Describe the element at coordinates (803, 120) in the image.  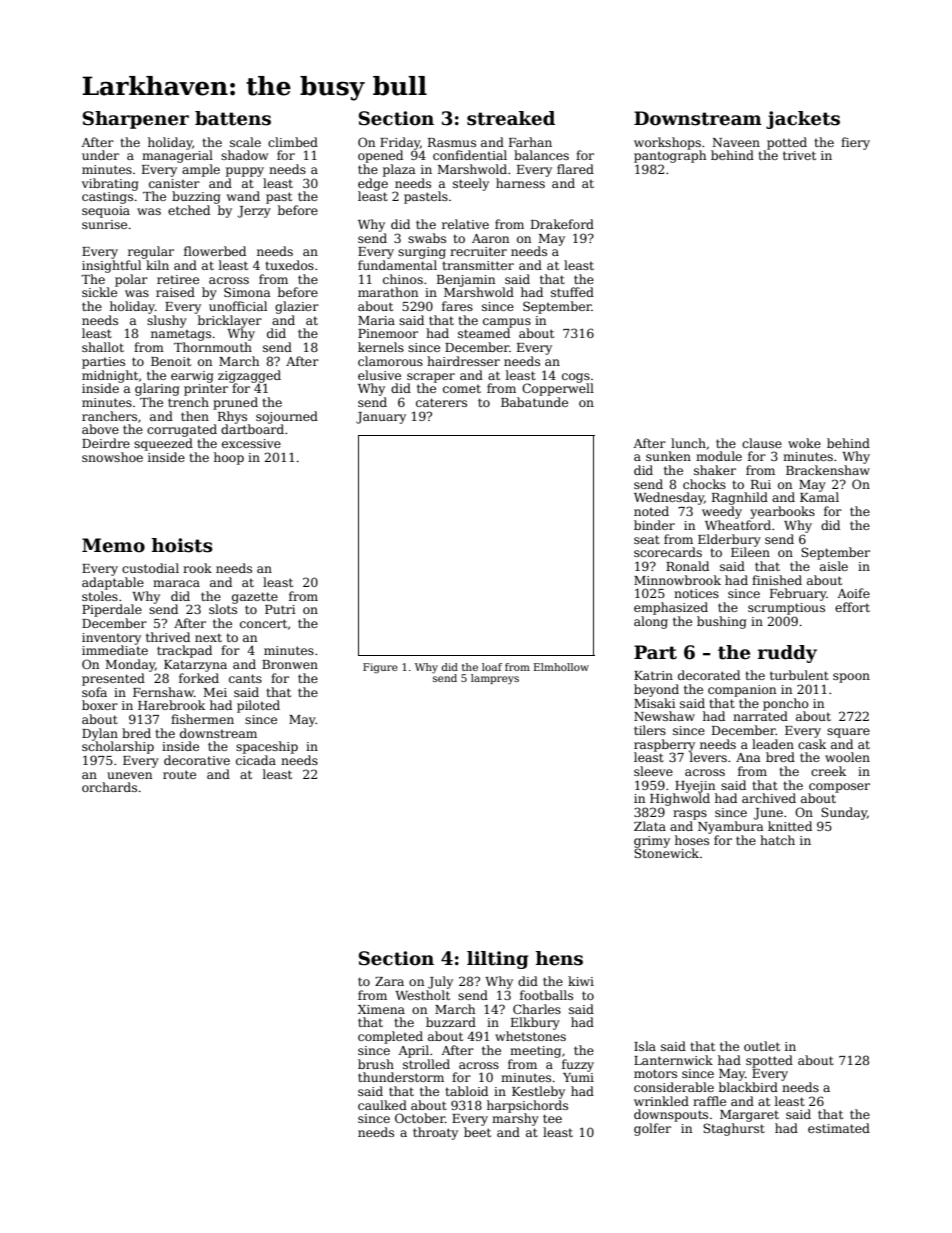
I see `jackets` at that location.
